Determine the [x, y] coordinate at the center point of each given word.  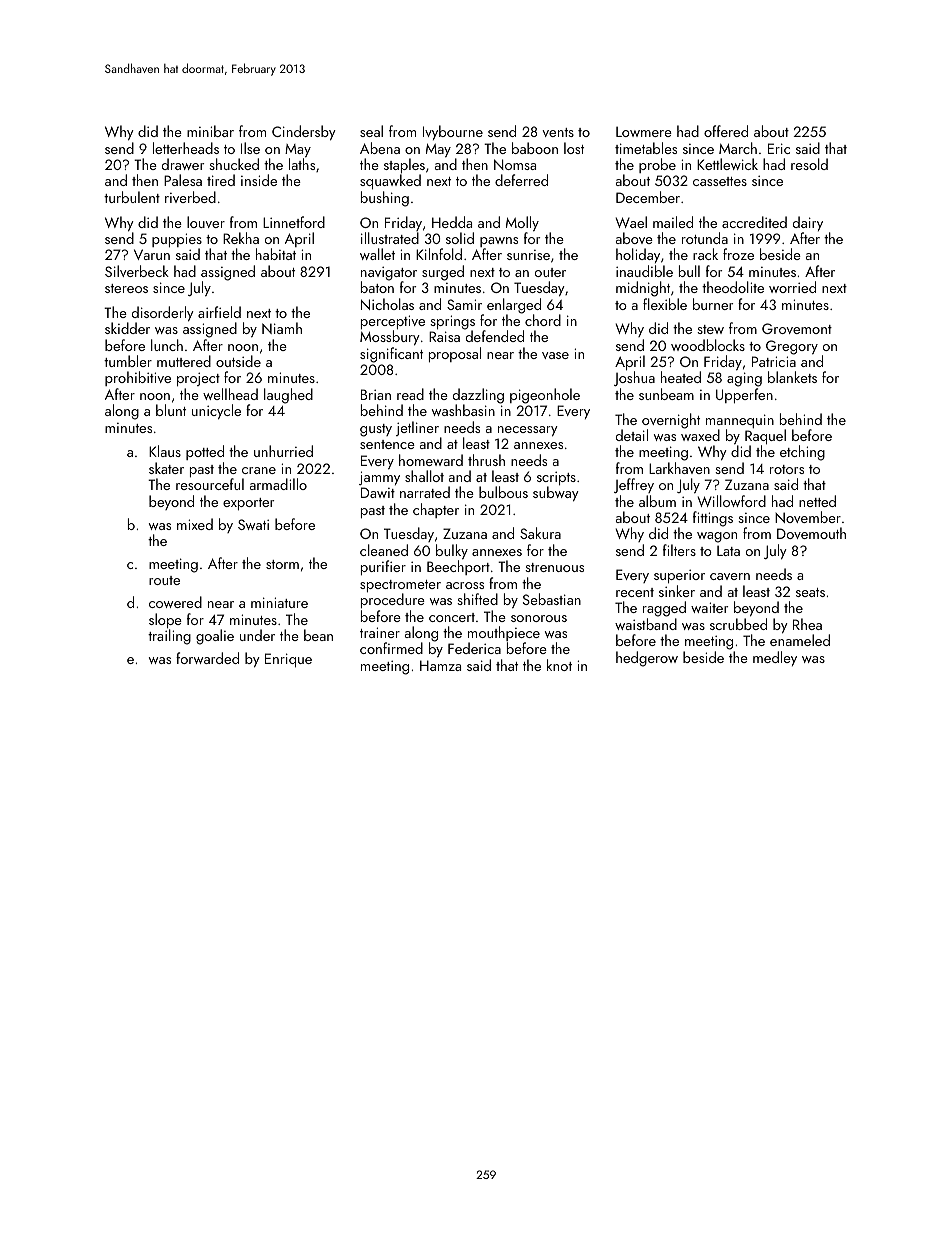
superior [679, 576]
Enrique [288, 660]
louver [206, 222]
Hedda [452, 222]
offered [726, 131]
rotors [787, 469]
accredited [754, 222]
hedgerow [647, 659]
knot [559, 665]
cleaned [384, 550]
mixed [195, 524]
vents [558, 132]
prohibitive [138, 378]
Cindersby [304, 133]
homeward [431, 460]
